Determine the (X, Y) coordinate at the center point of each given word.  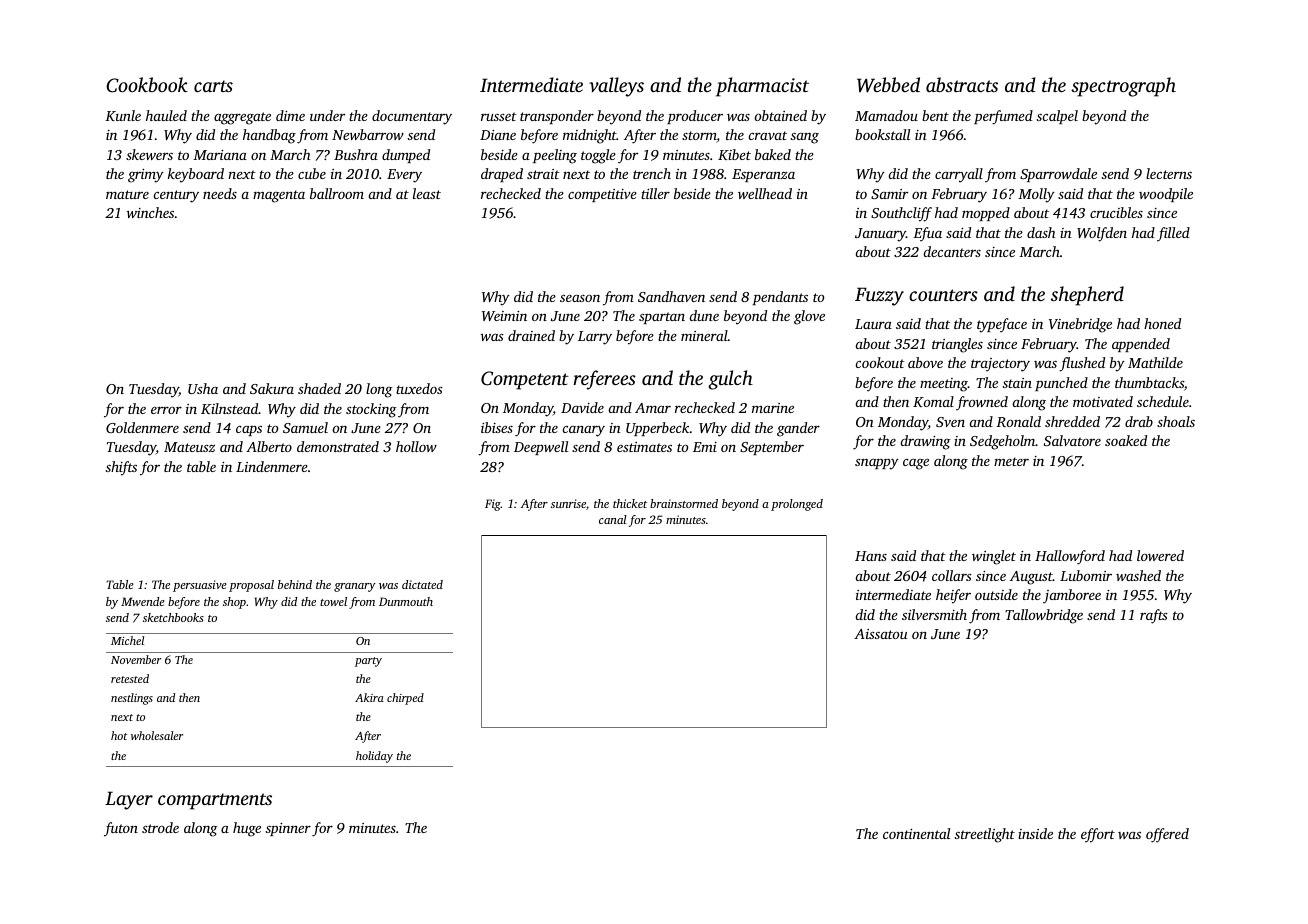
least (427, 193)
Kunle (123, 115)
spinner (288, 829)
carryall (959, 175)
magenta (279, 196)
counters (943, 295)
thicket (630, 503)
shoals (1176, 421)
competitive (602, 195)
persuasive (200, 586)
